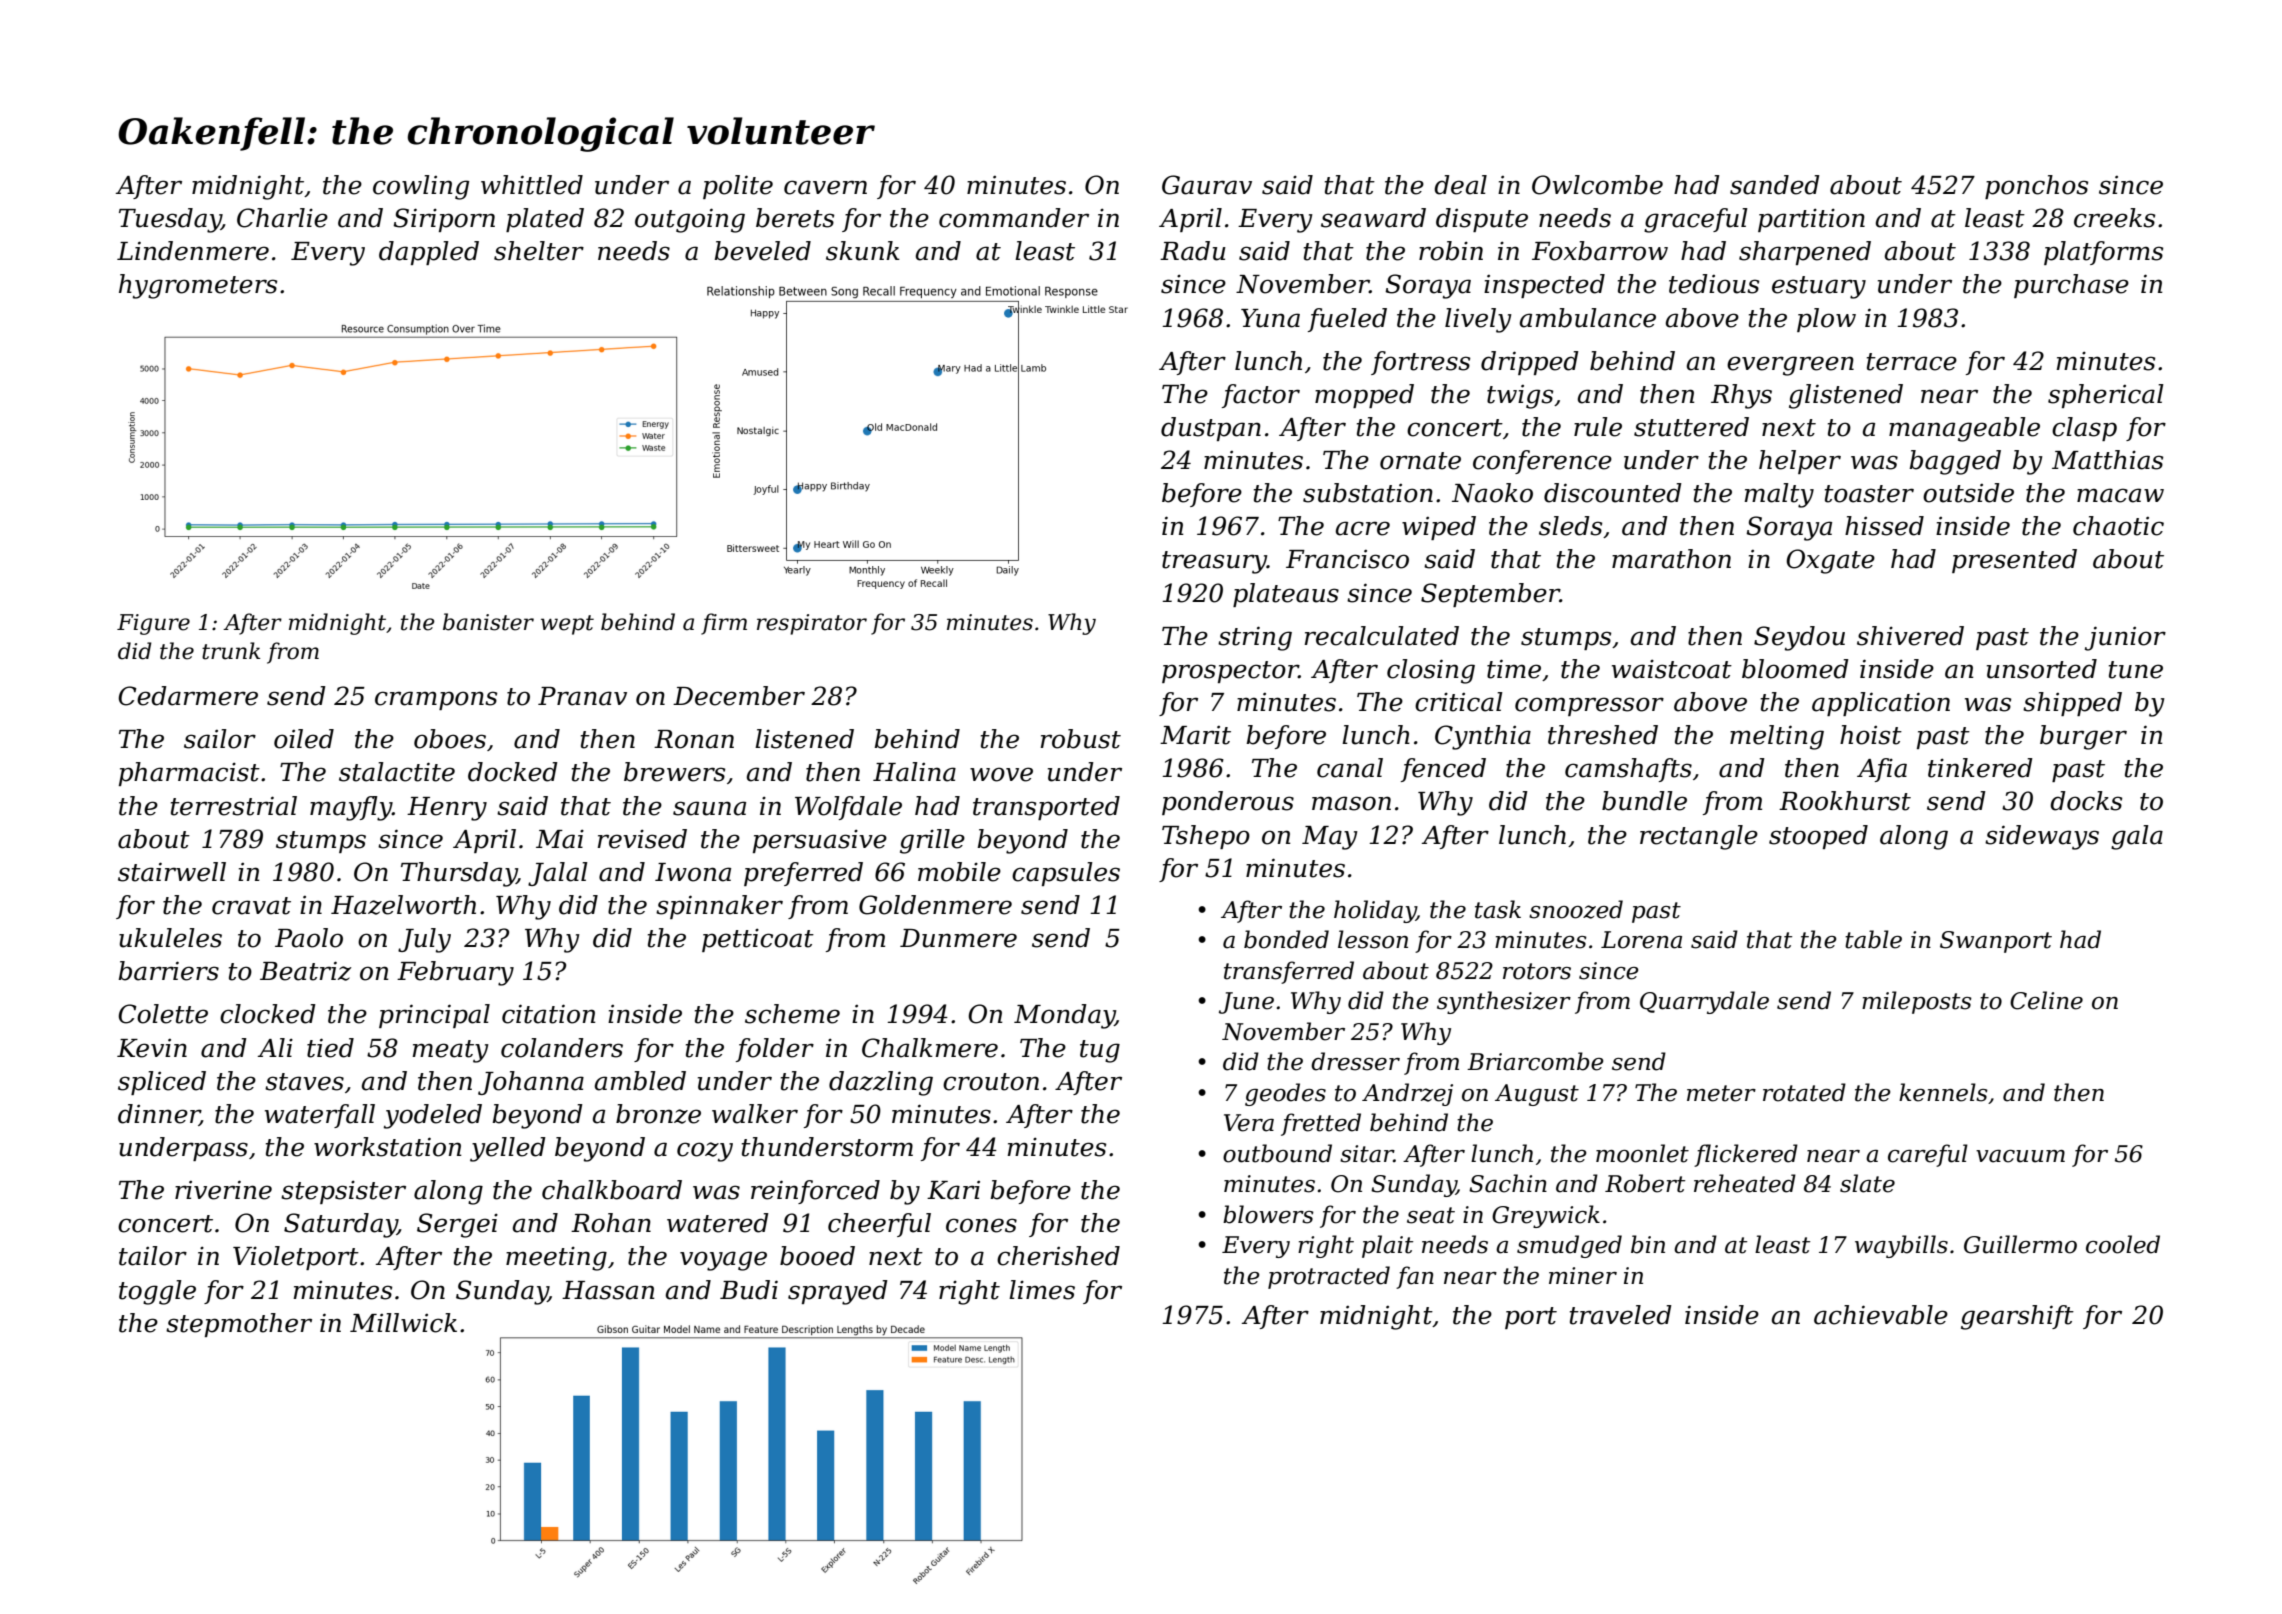 The width and height of the screenshot is (2282, 1614). I want to click on ponchos, so click(2036, 187).
